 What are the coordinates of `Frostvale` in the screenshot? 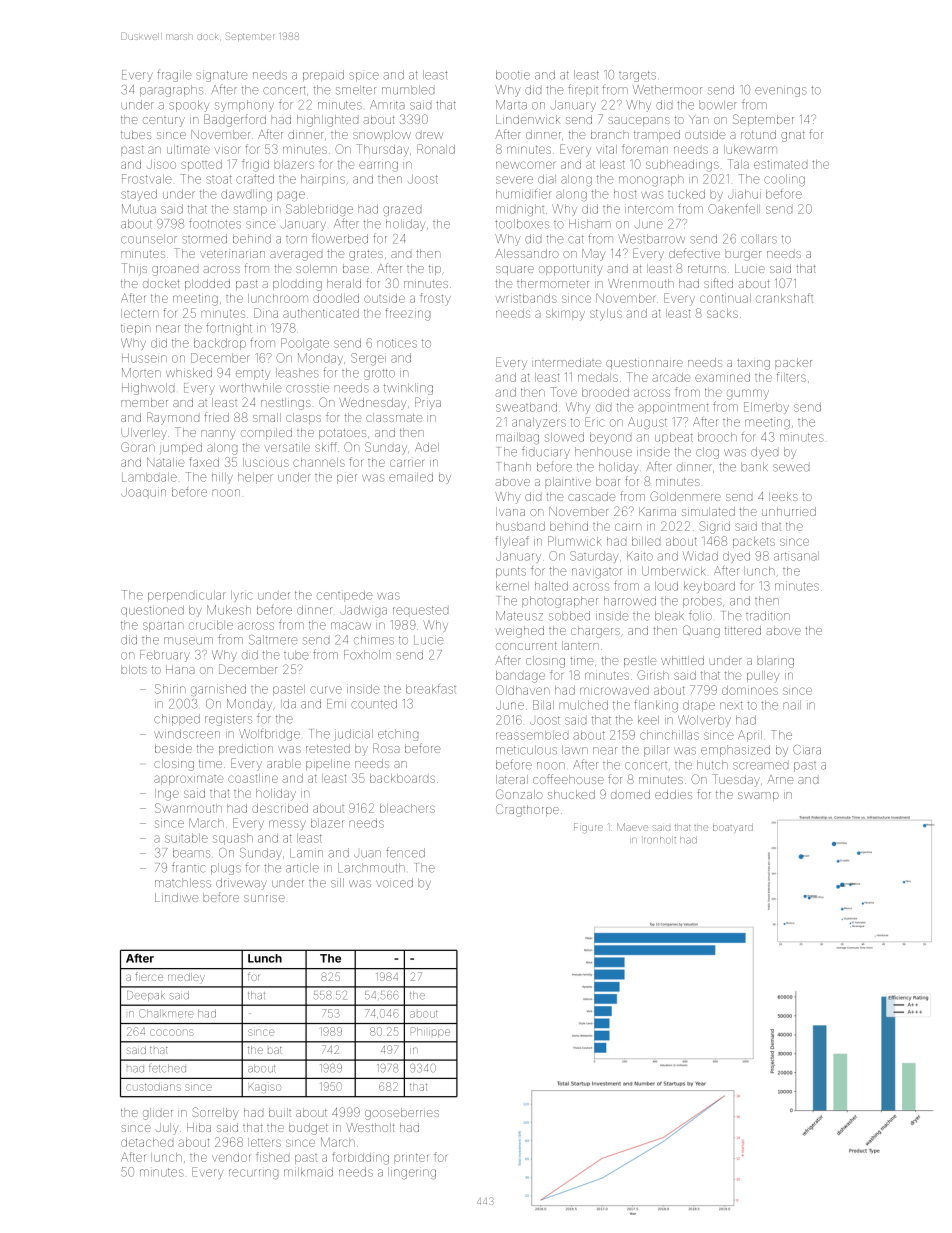 It's located at (147, 179).
